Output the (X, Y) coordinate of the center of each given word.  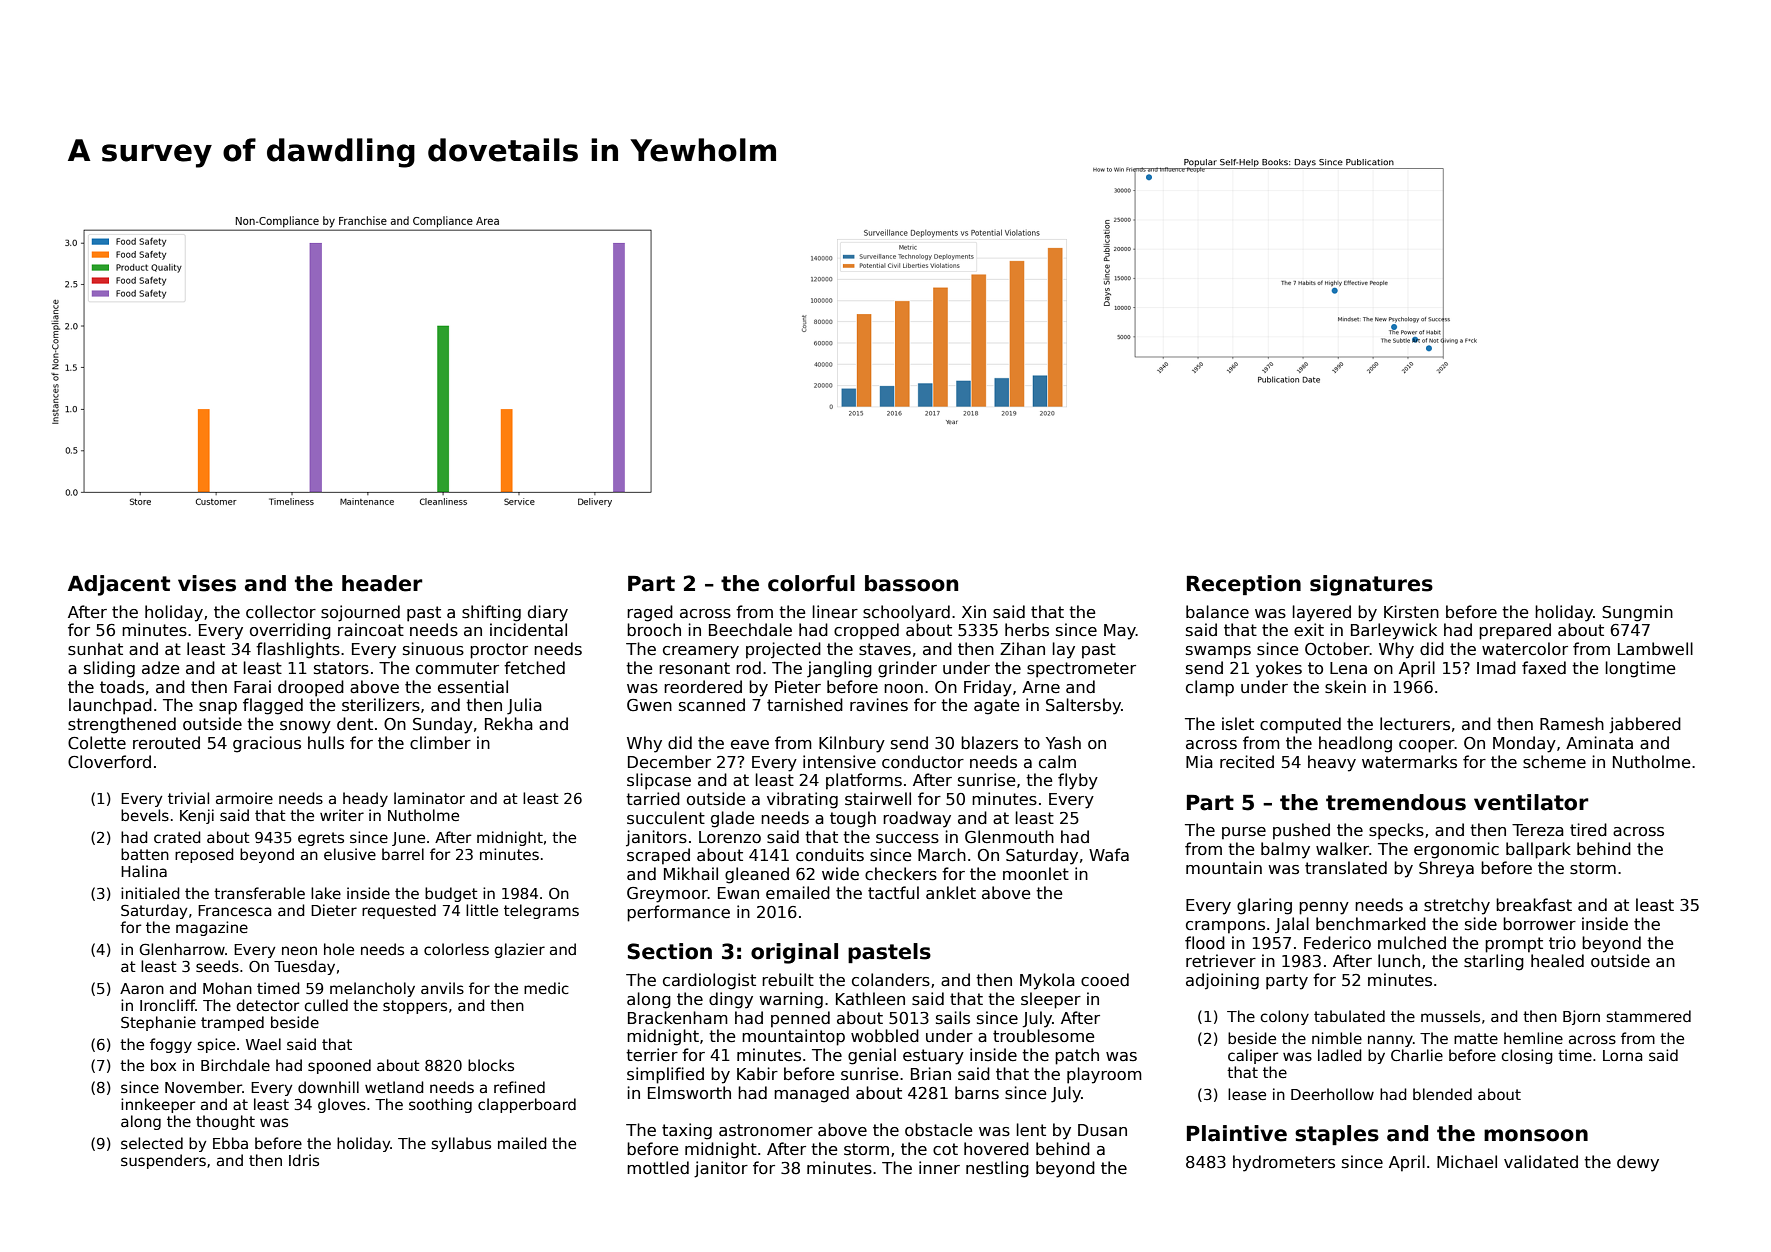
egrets (321, 839)
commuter (457, 668)
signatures (1371, 585)
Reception (1244, 585)
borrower (1539, 923)
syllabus (461, 1144)
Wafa (1109, 854)
